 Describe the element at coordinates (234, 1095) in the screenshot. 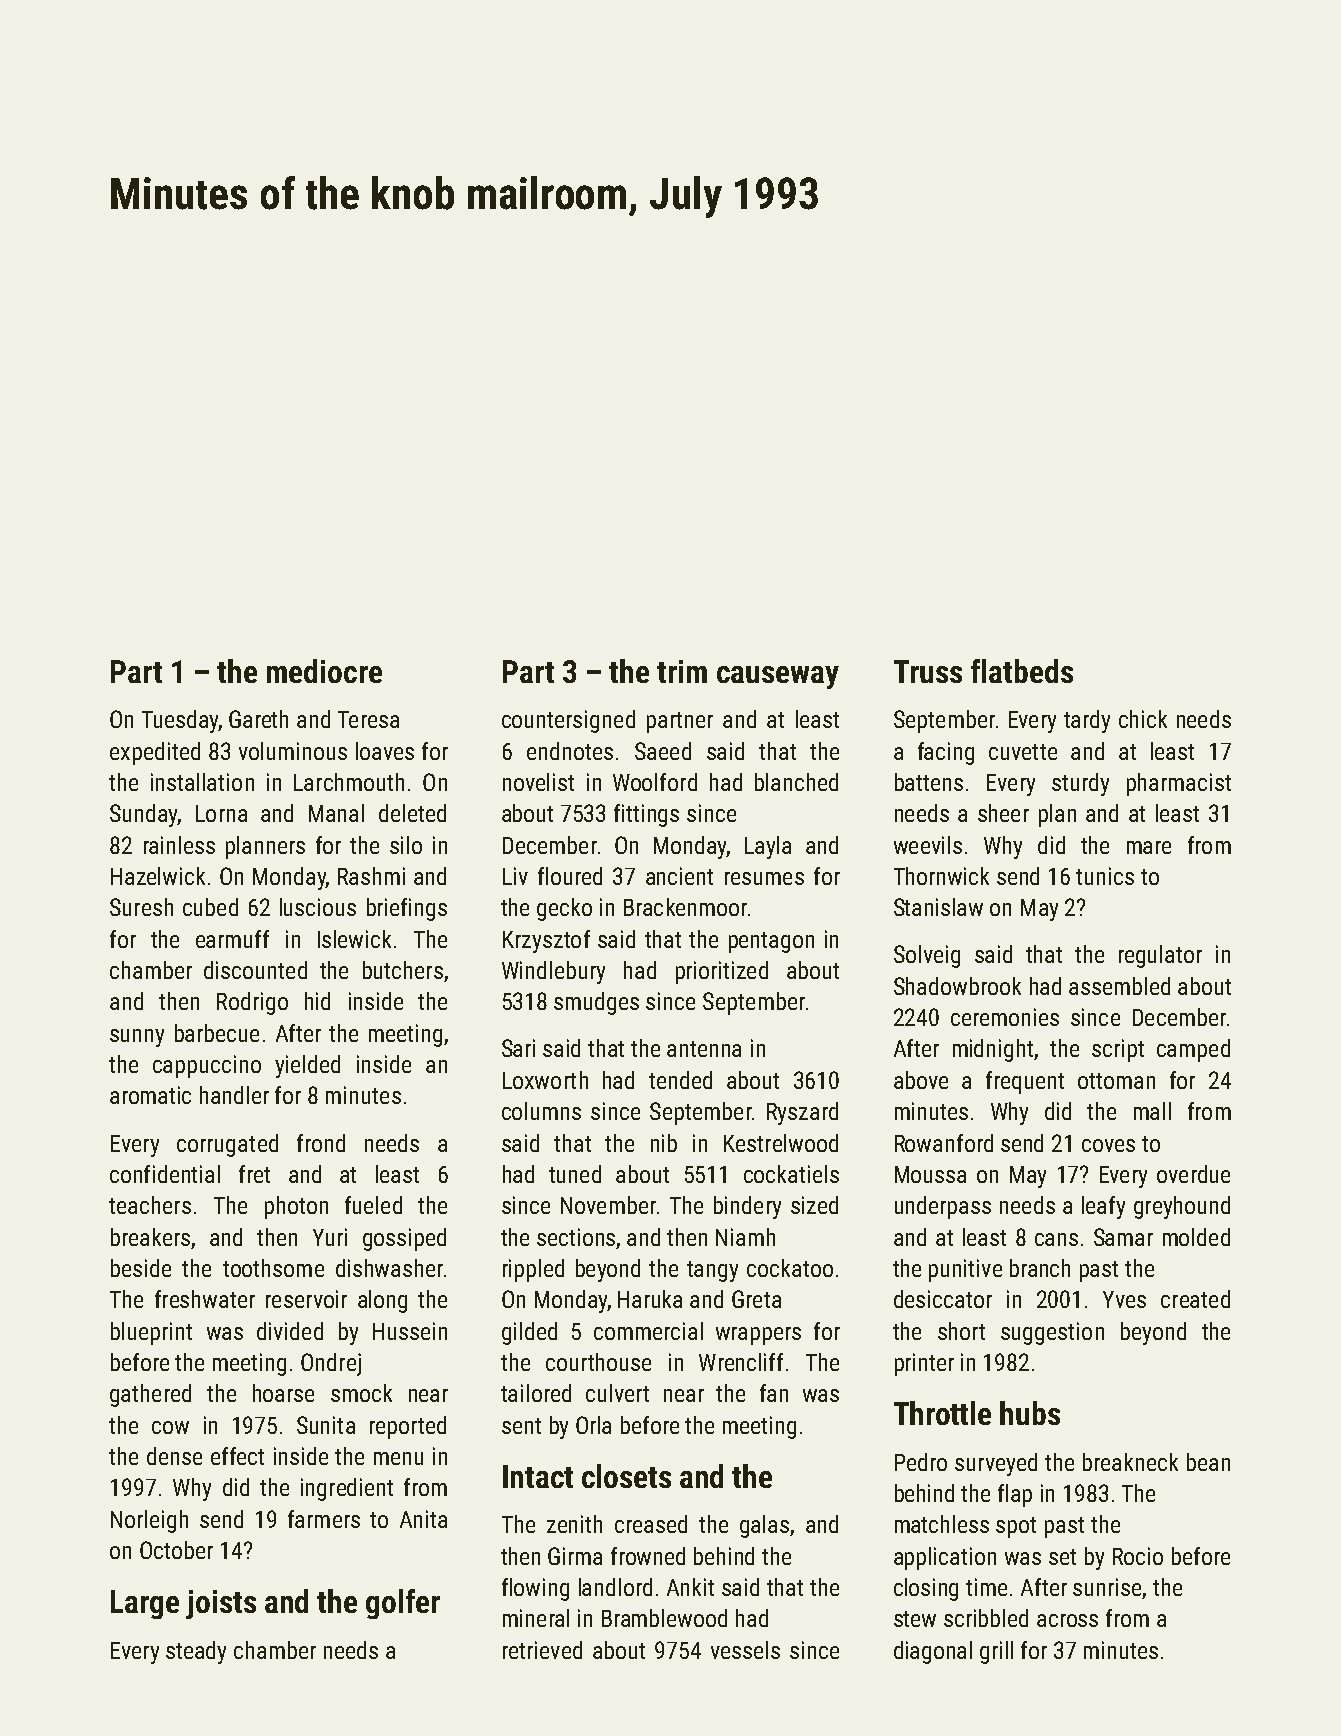

I see `handler` at that location.
